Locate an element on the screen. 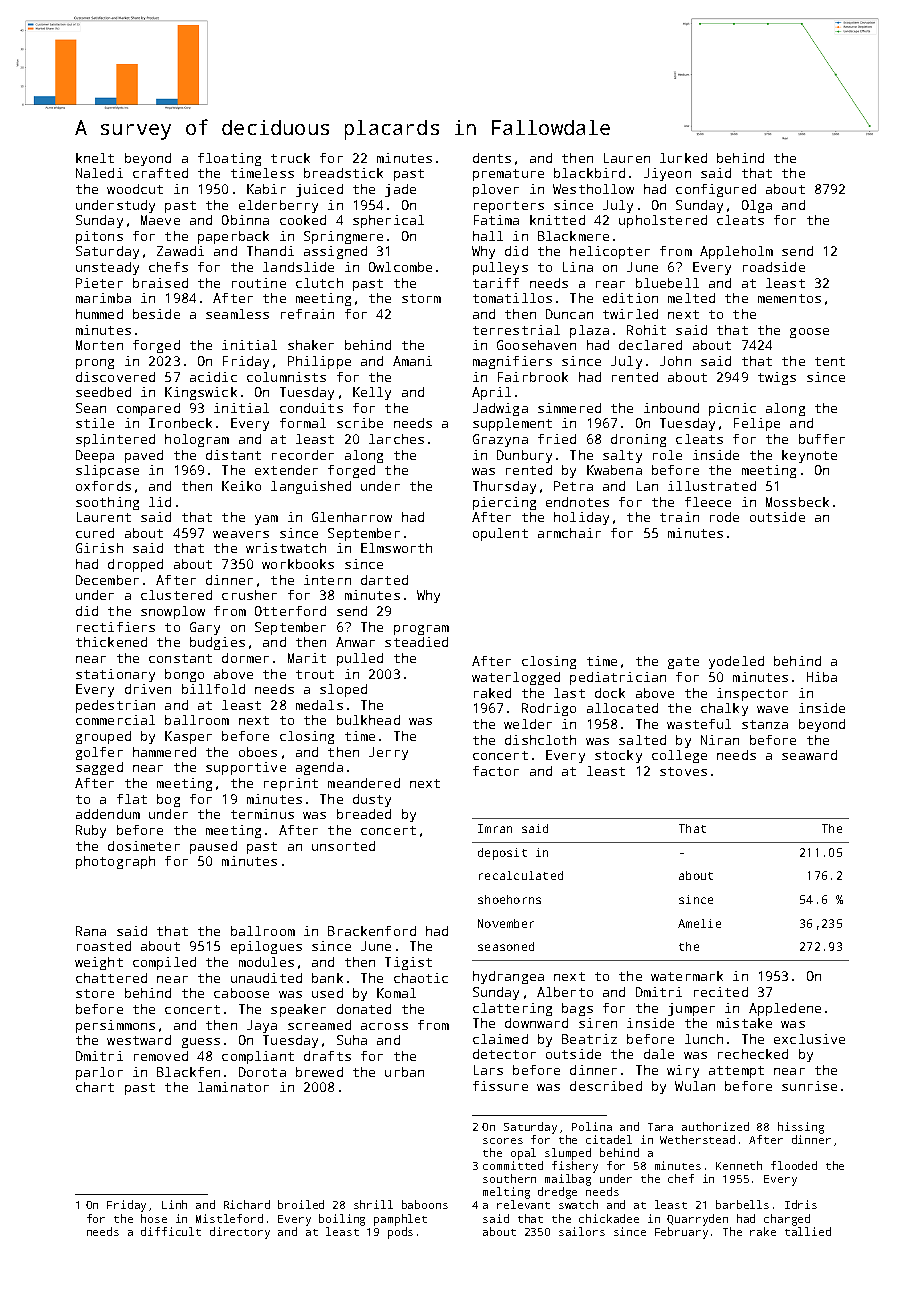 This screenshot has width=924, height=1308. shrill is located at coordinates (373, 1204).
